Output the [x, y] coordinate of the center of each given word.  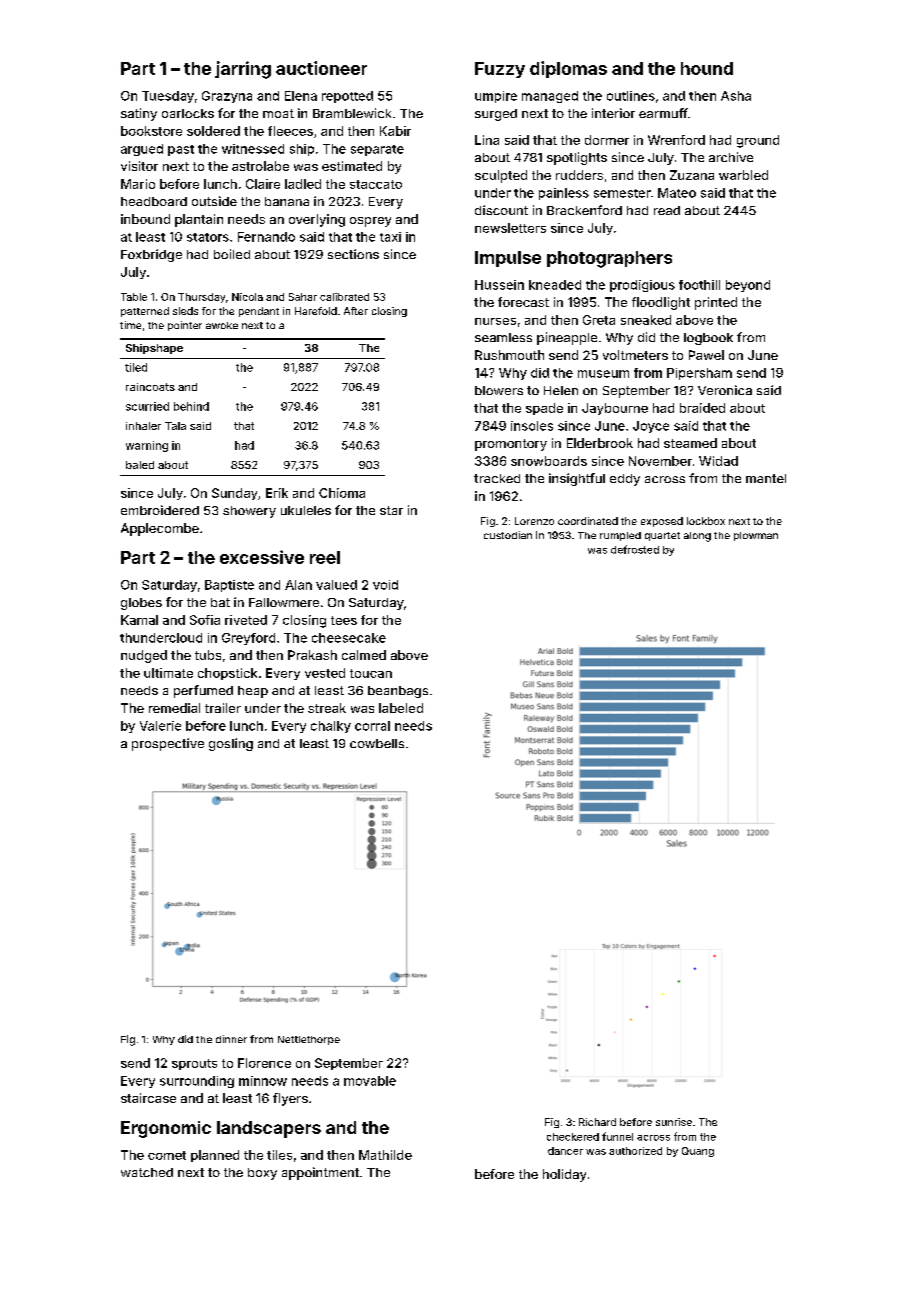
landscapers [269, 1129]
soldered [213, 131]
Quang [698, 1152]
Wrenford [676, 140]
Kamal [139, 620]
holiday [564, 1175]
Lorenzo [534, 521]
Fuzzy [500, 70]
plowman [756, 536]
